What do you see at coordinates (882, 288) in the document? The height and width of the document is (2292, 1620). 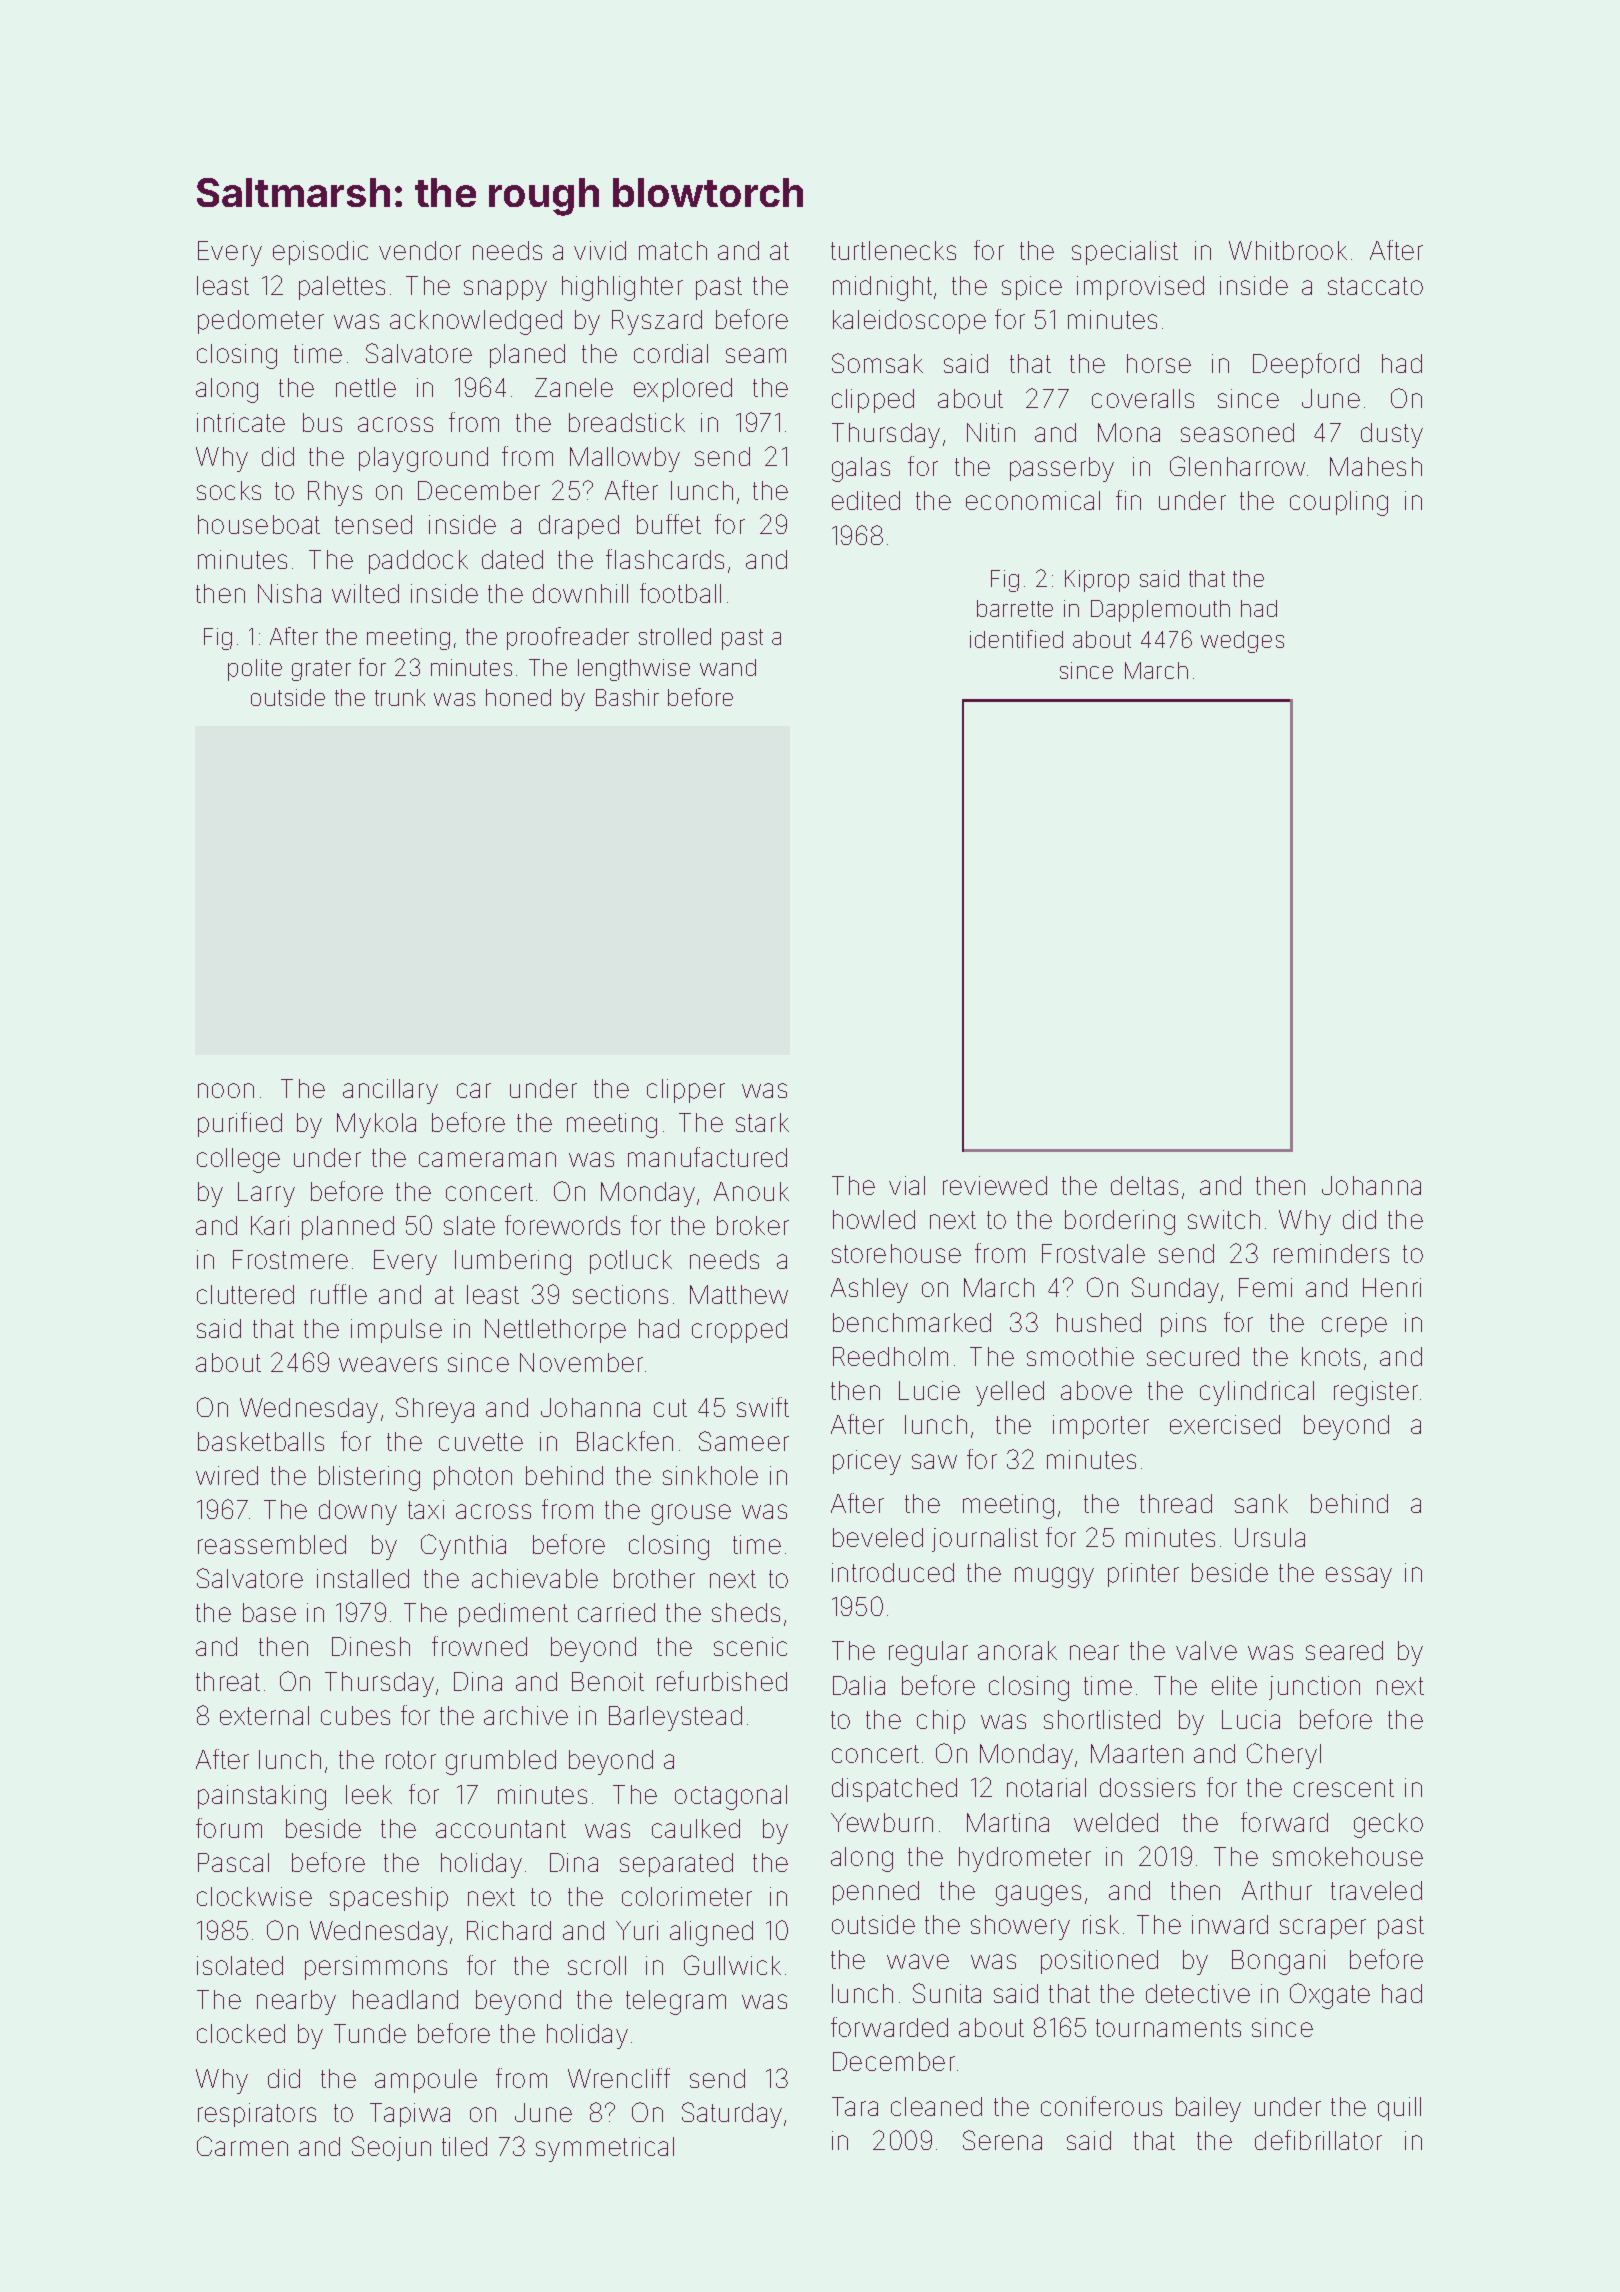 I see `midnight` at bounding box center [882, 288].
